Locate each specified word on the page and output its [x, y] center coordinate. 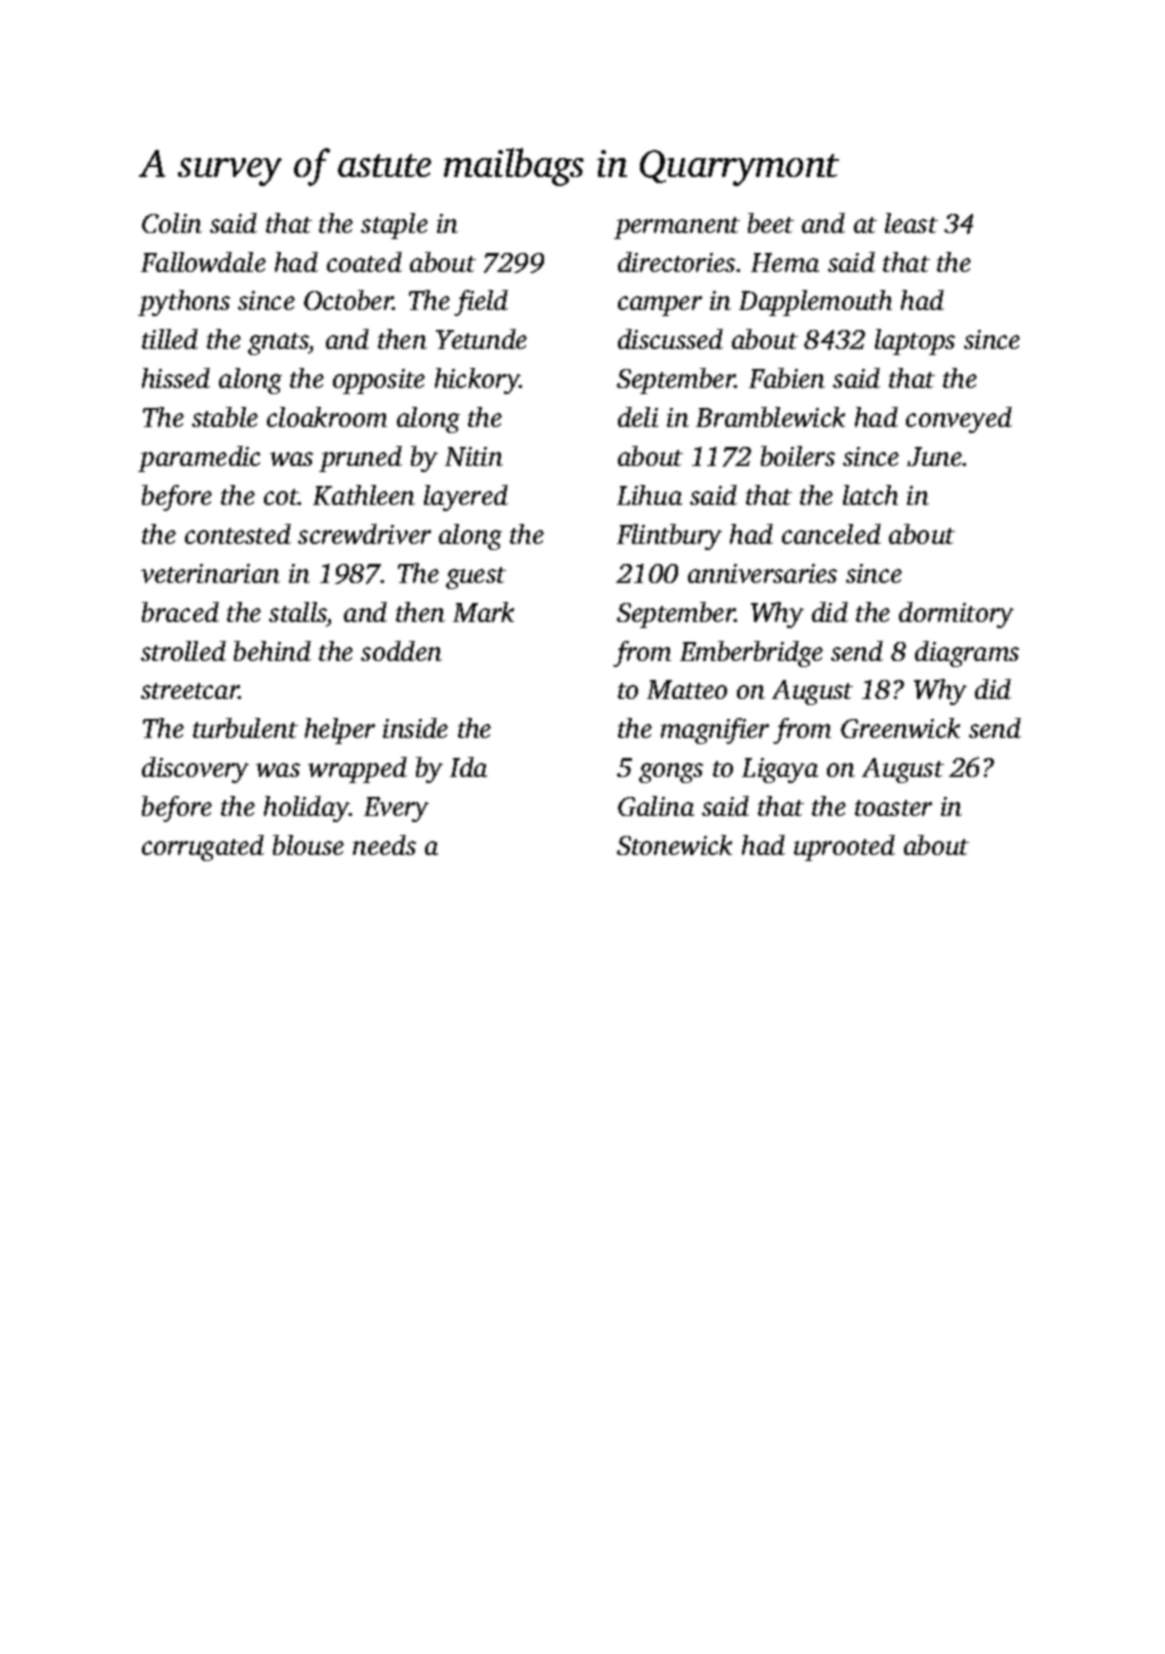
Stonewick [674, 845]
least [911, 223]
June [934, 456]
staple [394, 226]
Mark [483, 612]
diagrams [967, 654]
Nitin [474, 456]
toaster [893, 808]
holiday [306, 809]
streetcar [190, 691]
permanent [677, 228]
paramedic [199, 459]
